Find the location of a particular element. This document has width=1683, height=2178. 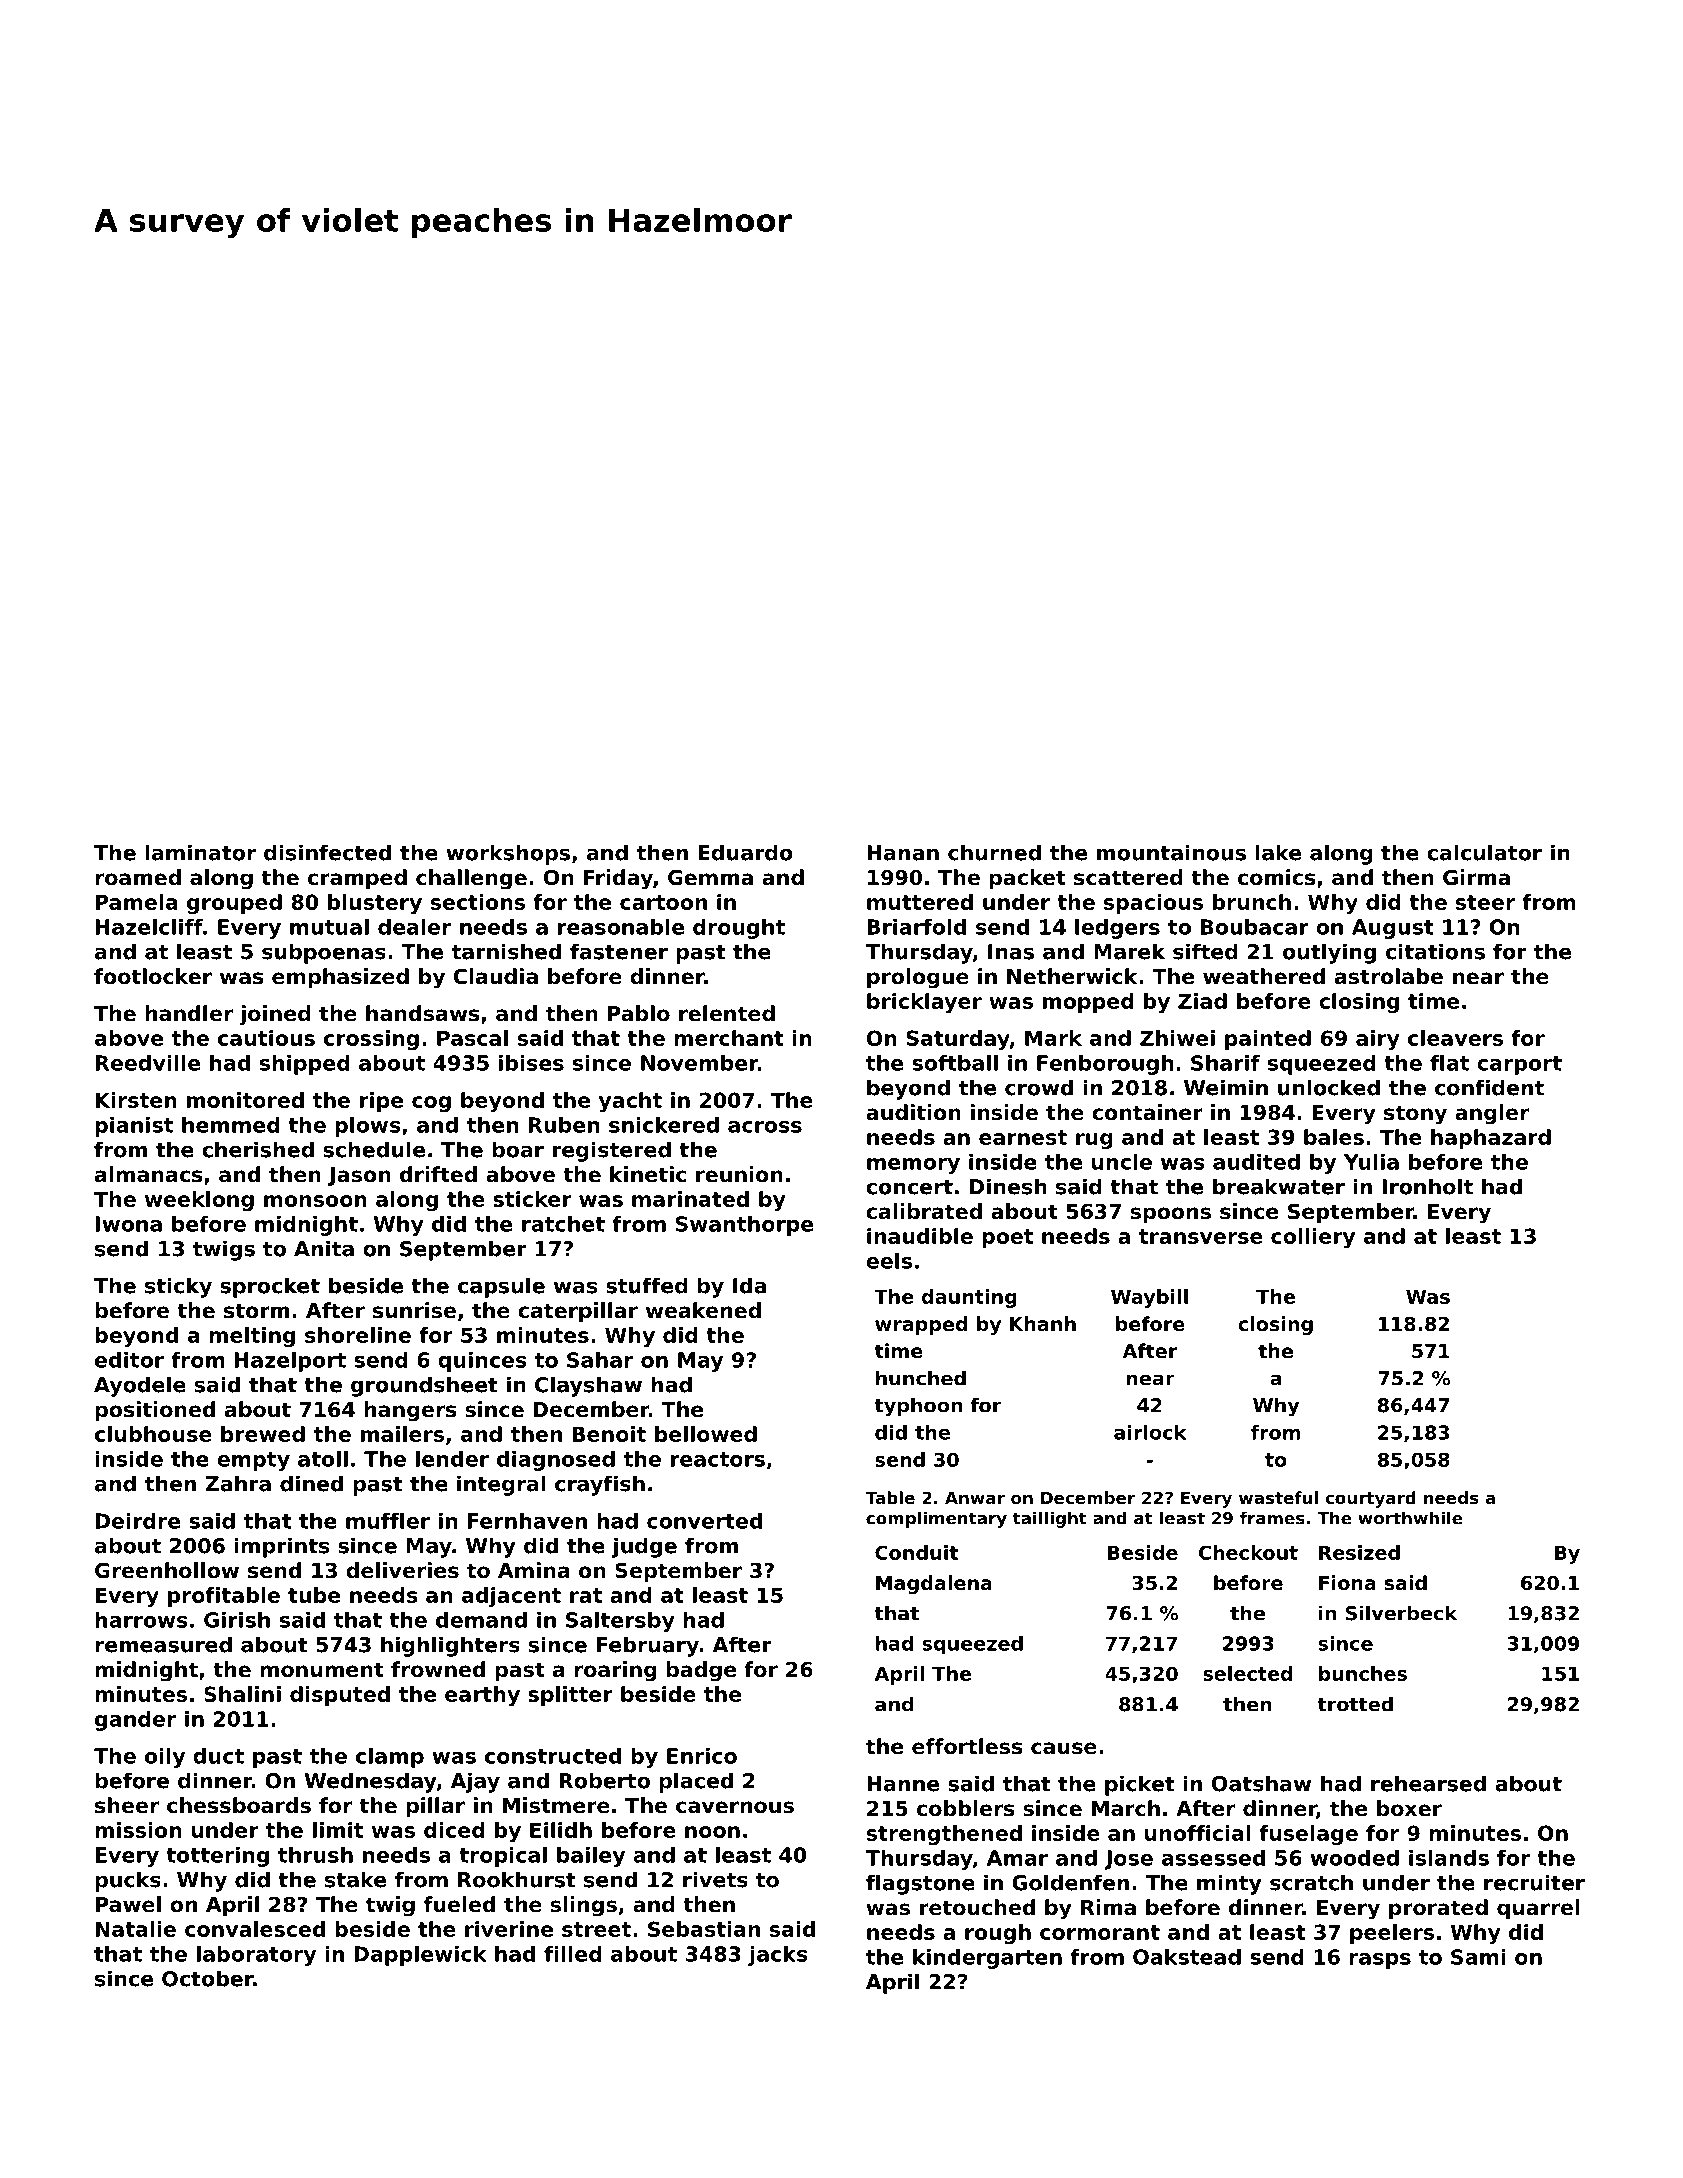

Wednesday is located at coordinates (371, 1782).
